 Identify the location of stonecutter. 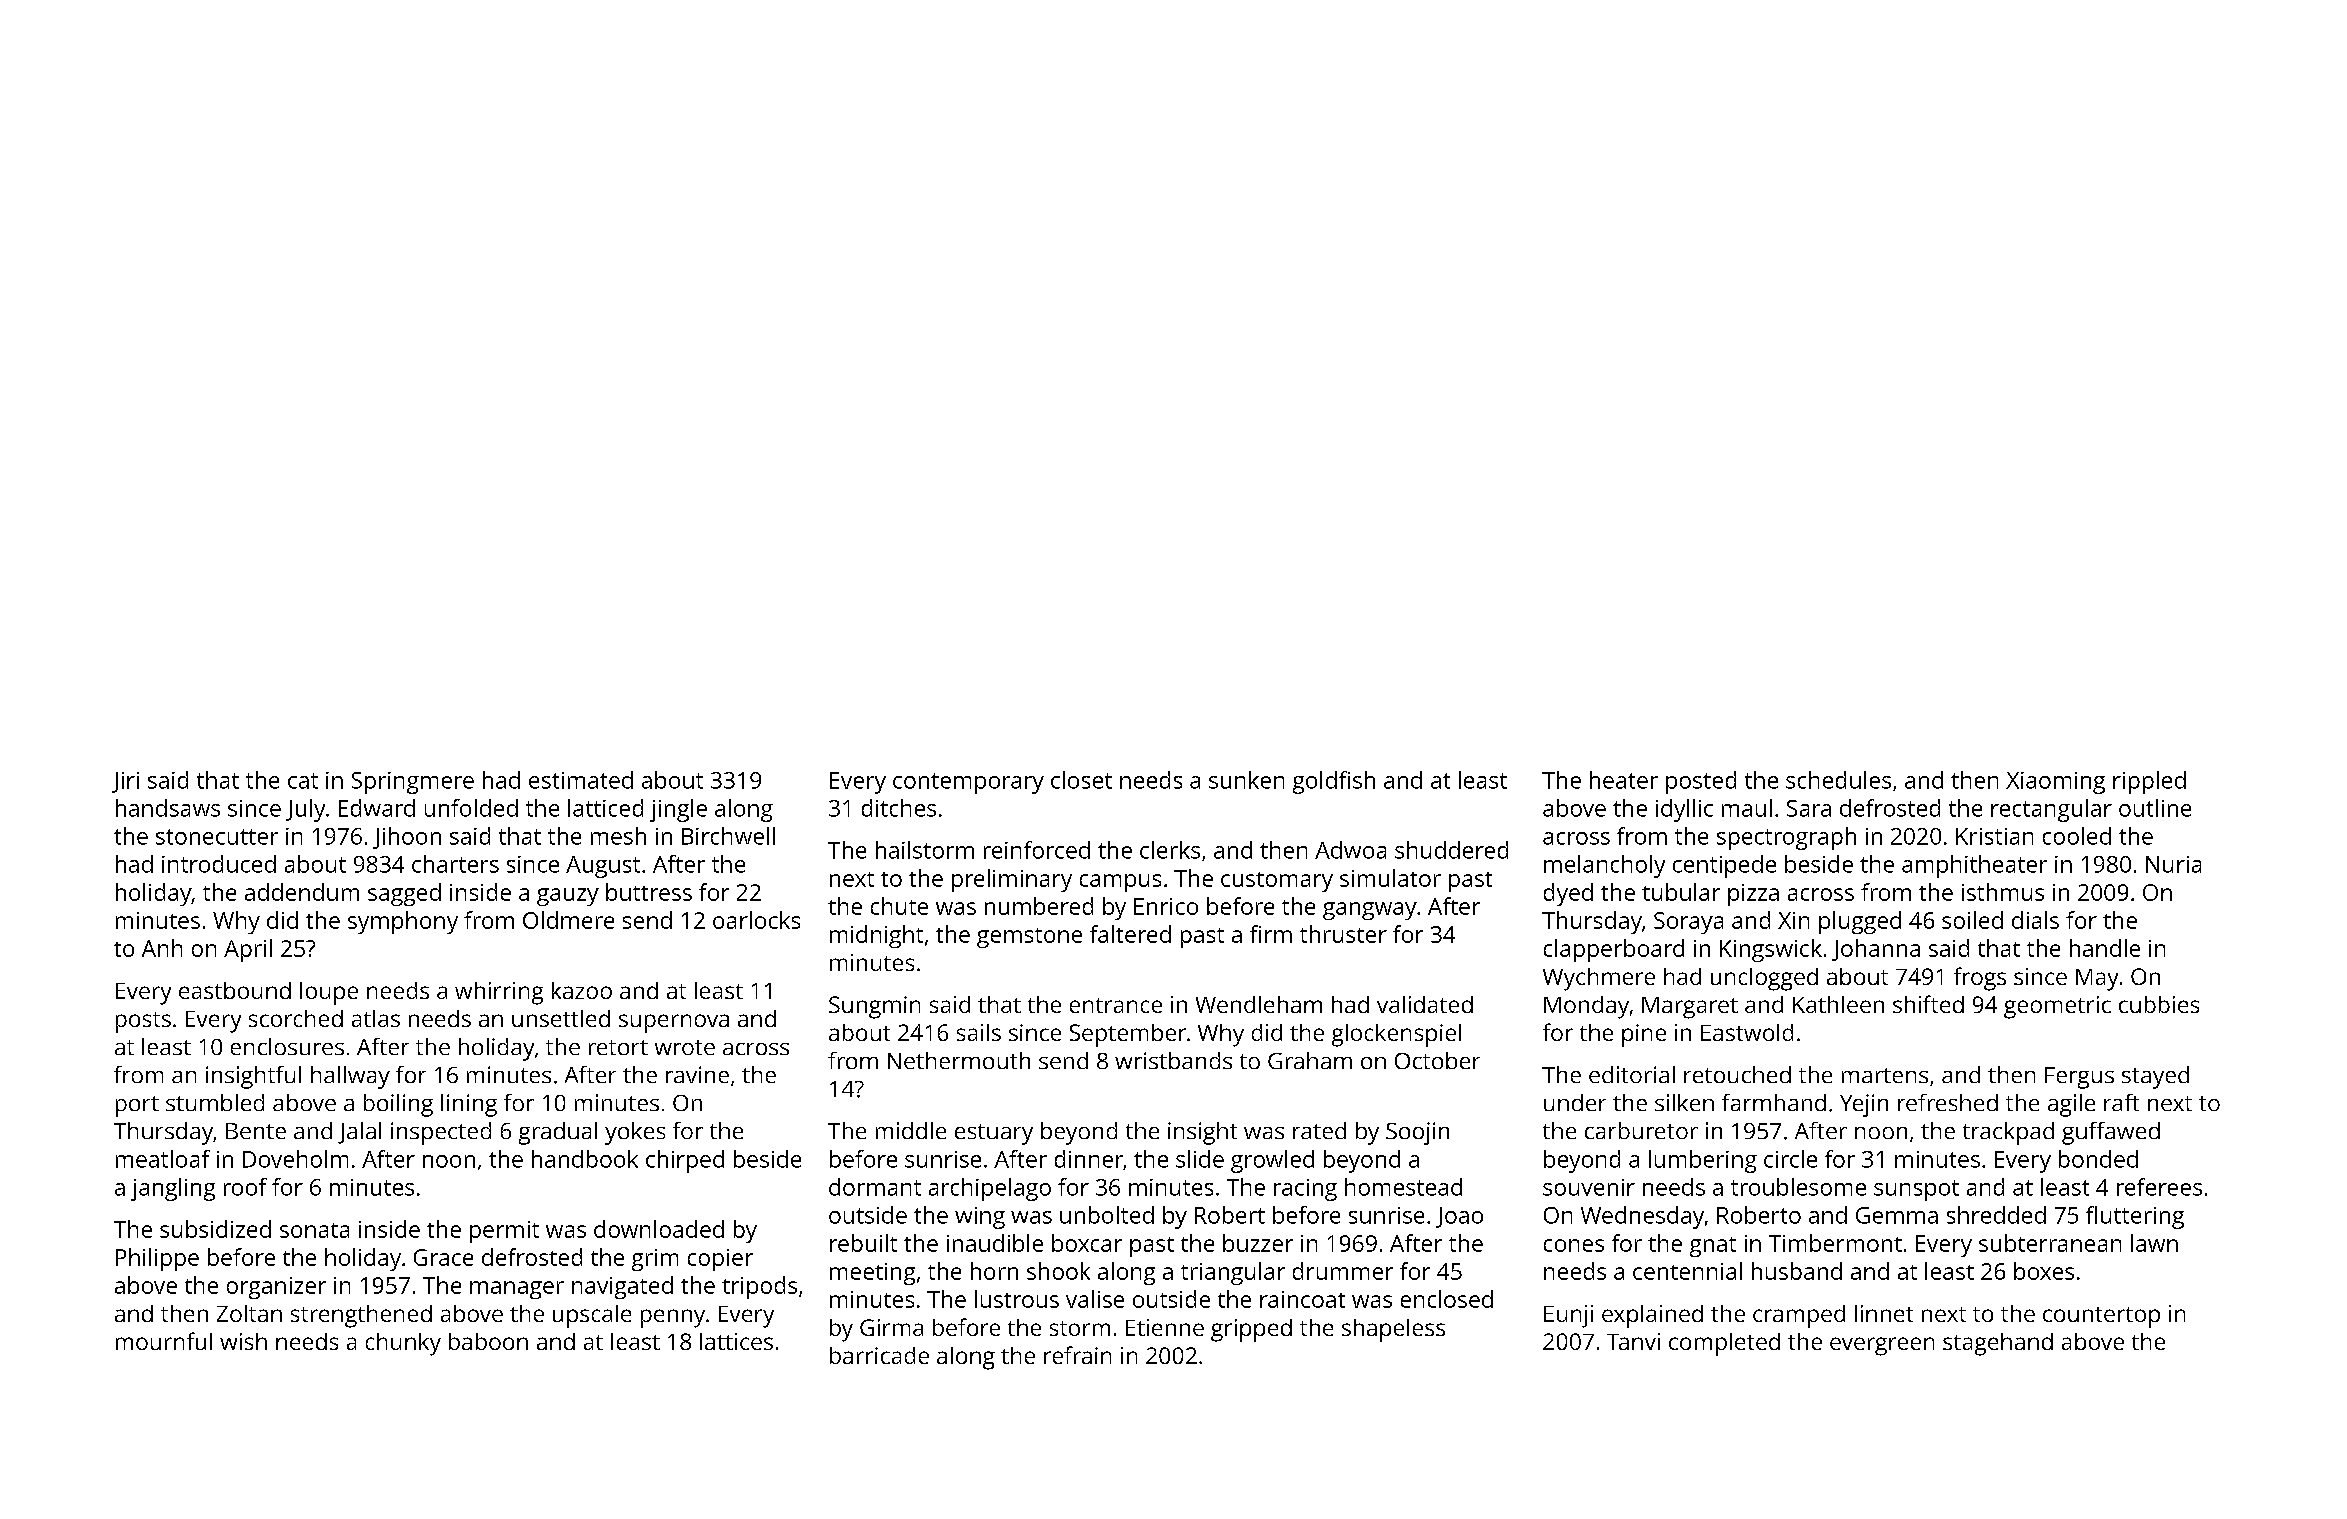
(217, 837).
